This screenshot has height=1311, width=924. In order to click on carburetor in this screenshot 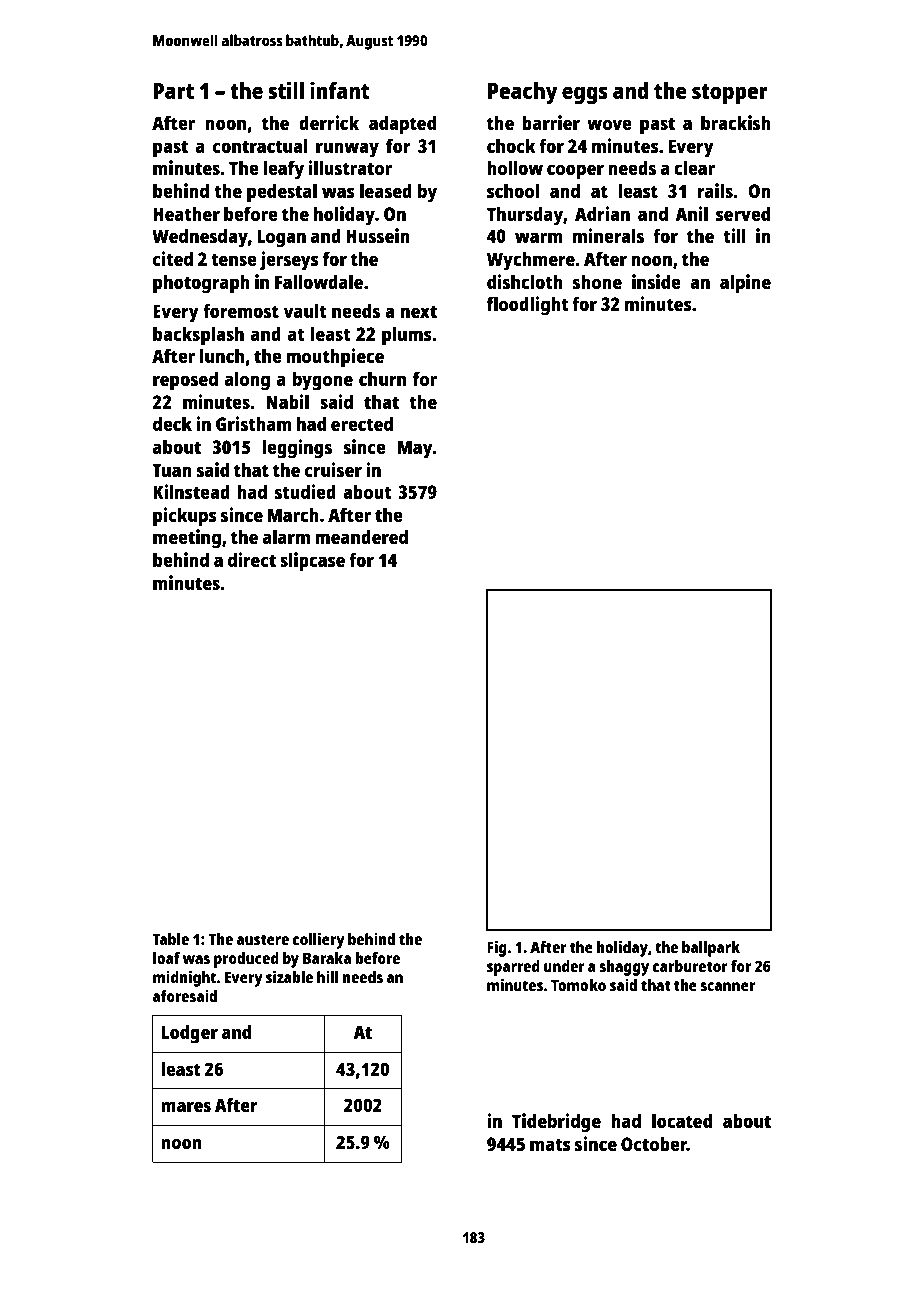, I will do `click(690, 966)`.
